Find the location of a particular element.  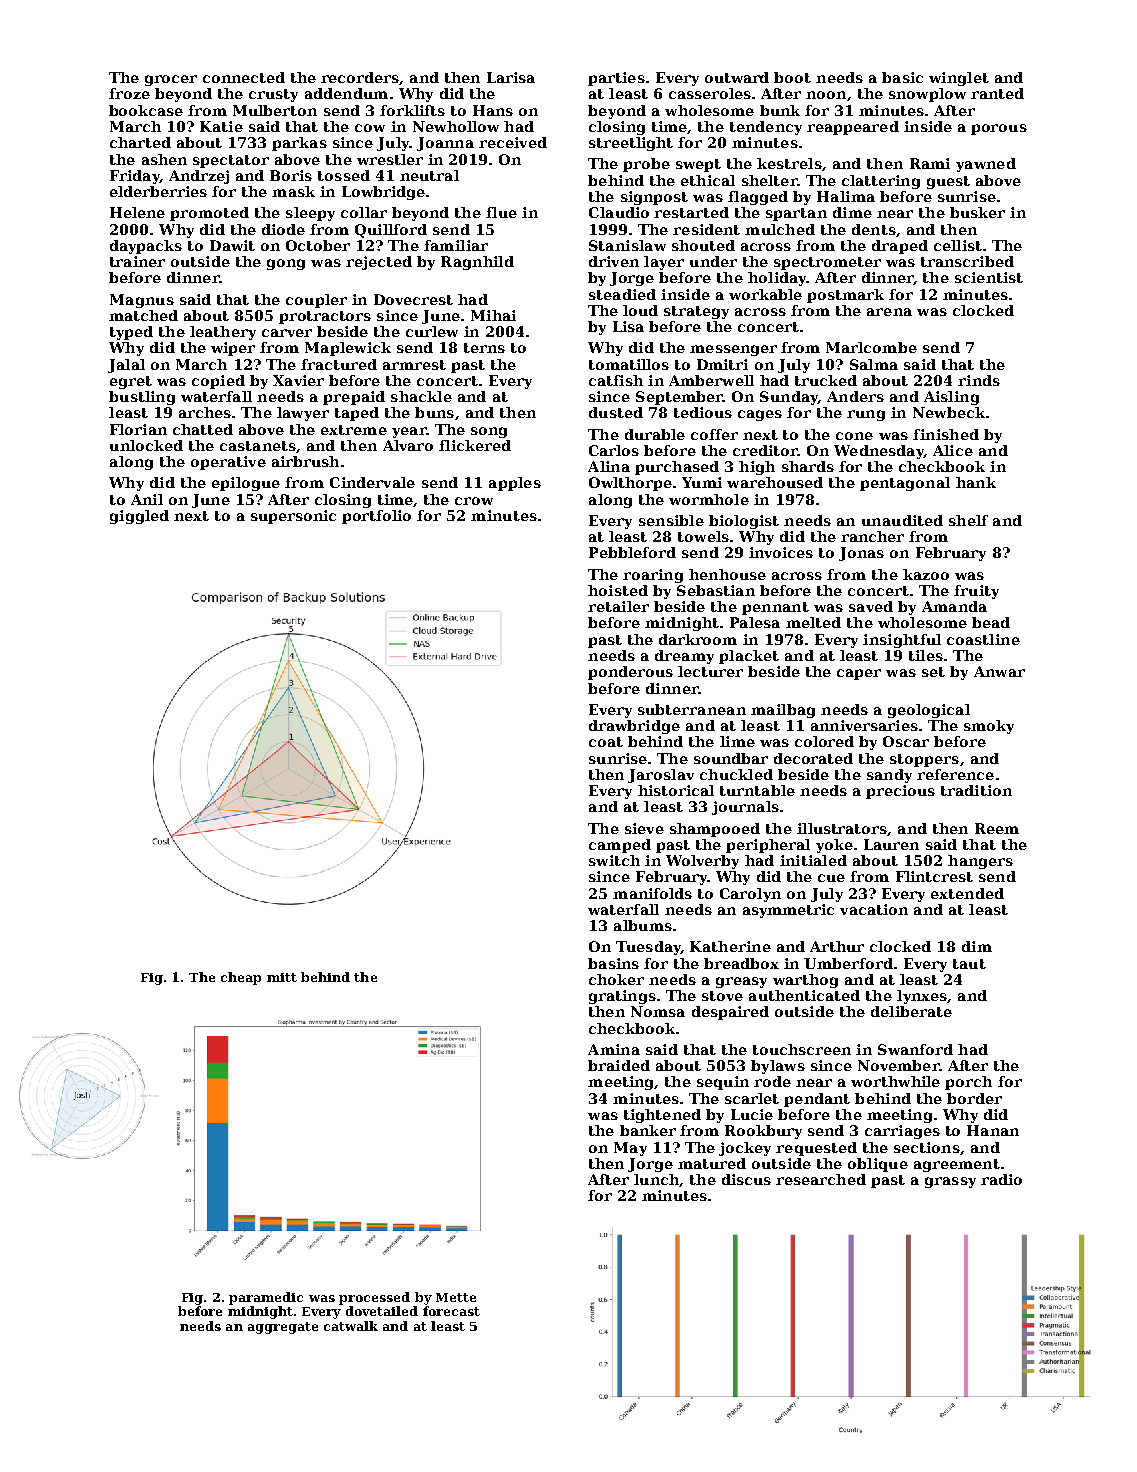

spectator is located at coordinates (231, 161).
